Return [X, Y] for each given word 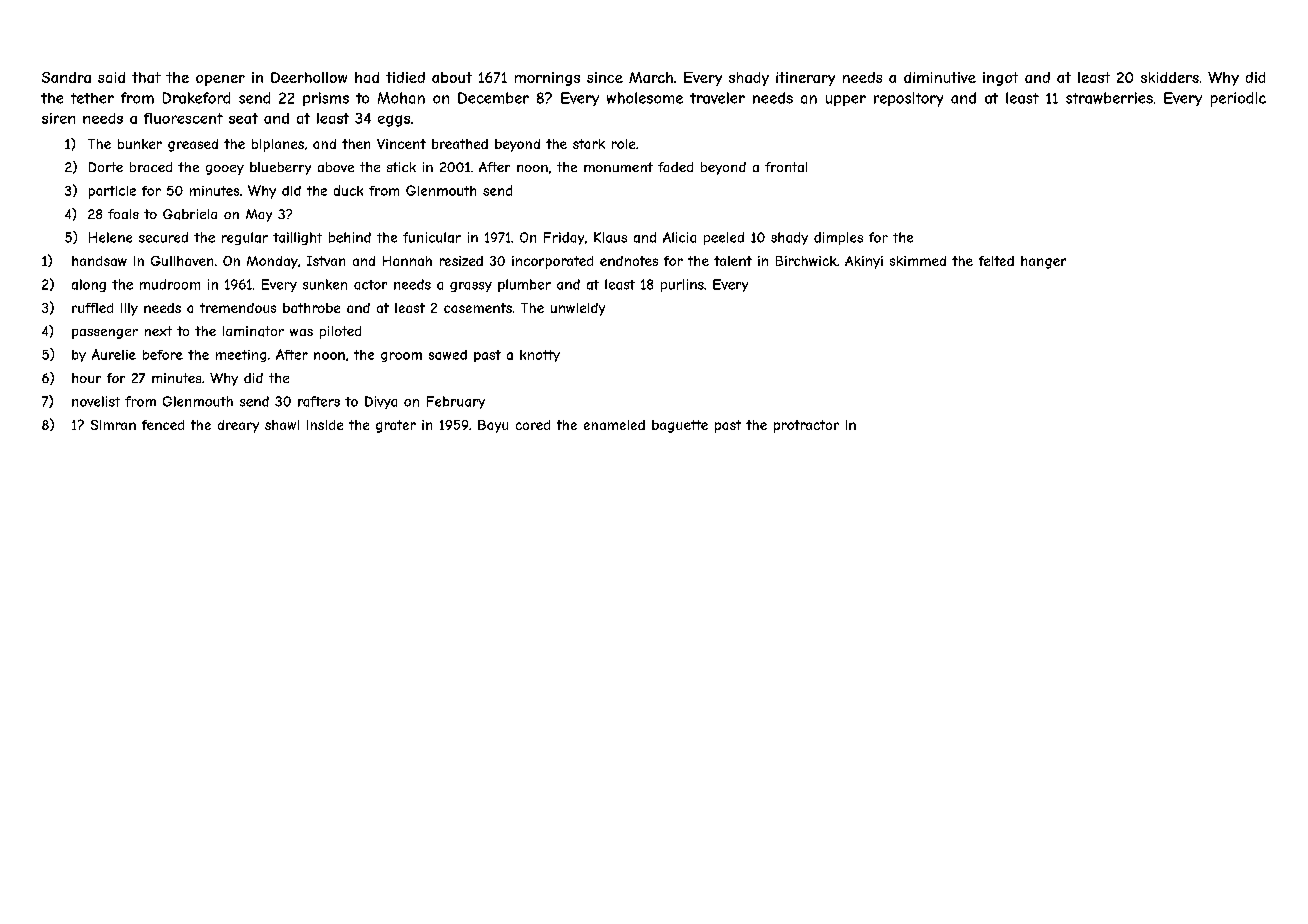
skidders [1170, 77]
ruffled [92, 308]
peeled [724, 238]
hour [86, 378]
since [605, 77]
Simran [113, 425]
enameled [614, 425]
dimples [838, 238]
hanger [1043, 262]
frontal [786, 167]
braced [151, 167]
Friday [564, 238]
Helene [110, 237]
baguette [680, 426]
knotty [540, 356]
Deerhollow [309, 77]
